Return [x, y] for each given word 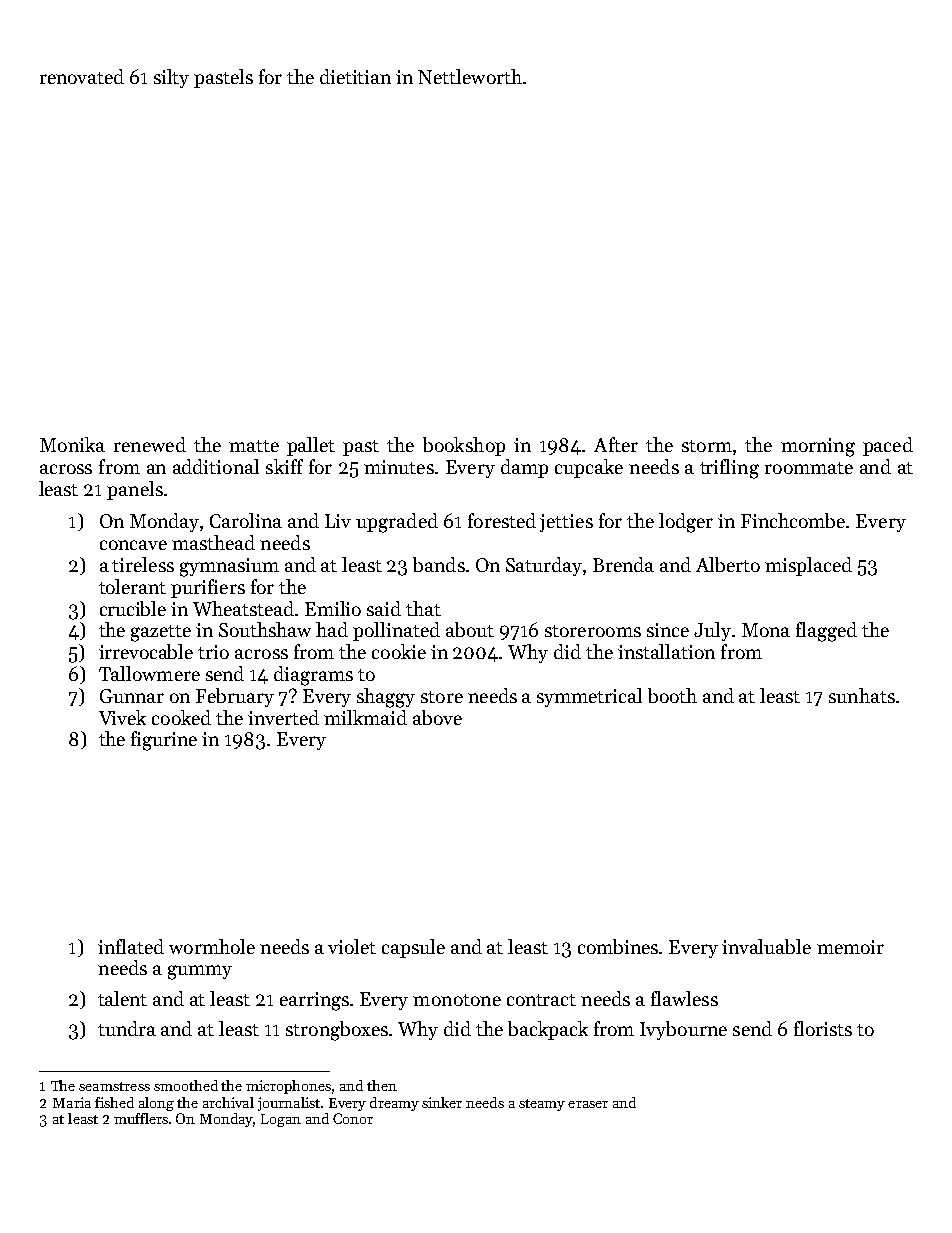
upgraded [397, 523]
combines [618, 946]
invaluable [766, 946]
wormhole [212, 946]
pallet [311, 446]
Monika [72, 444]
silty [171, 78]
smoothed [186, 1085]
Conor [353, 1118]
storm [707, 446]
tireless [143, 564]
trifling [729, 469]
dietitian [355, 76]
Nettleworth [470, 76]
